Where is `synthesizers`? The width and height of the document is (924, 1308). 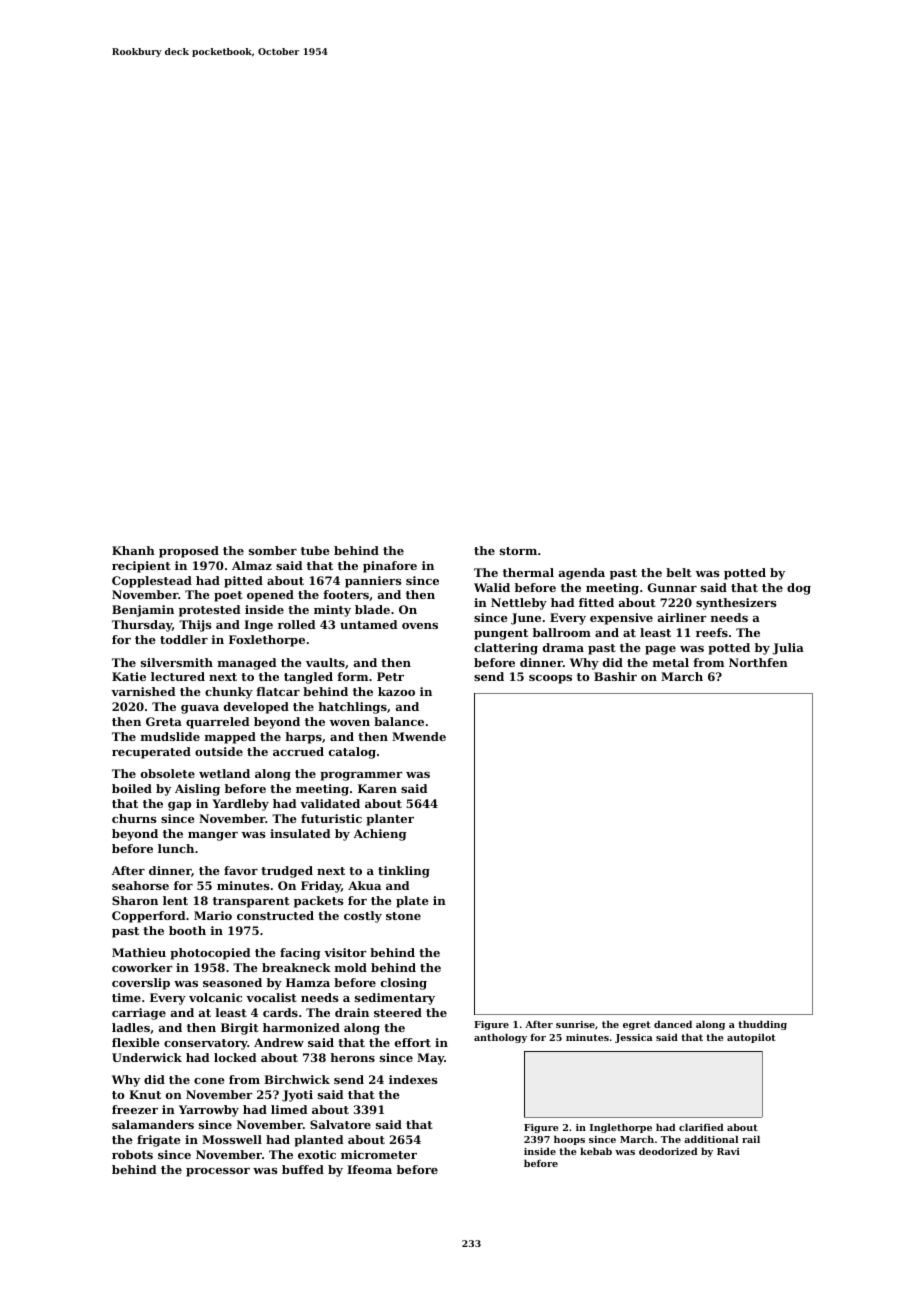
synthesizers is located at coordinates (736, 604).
